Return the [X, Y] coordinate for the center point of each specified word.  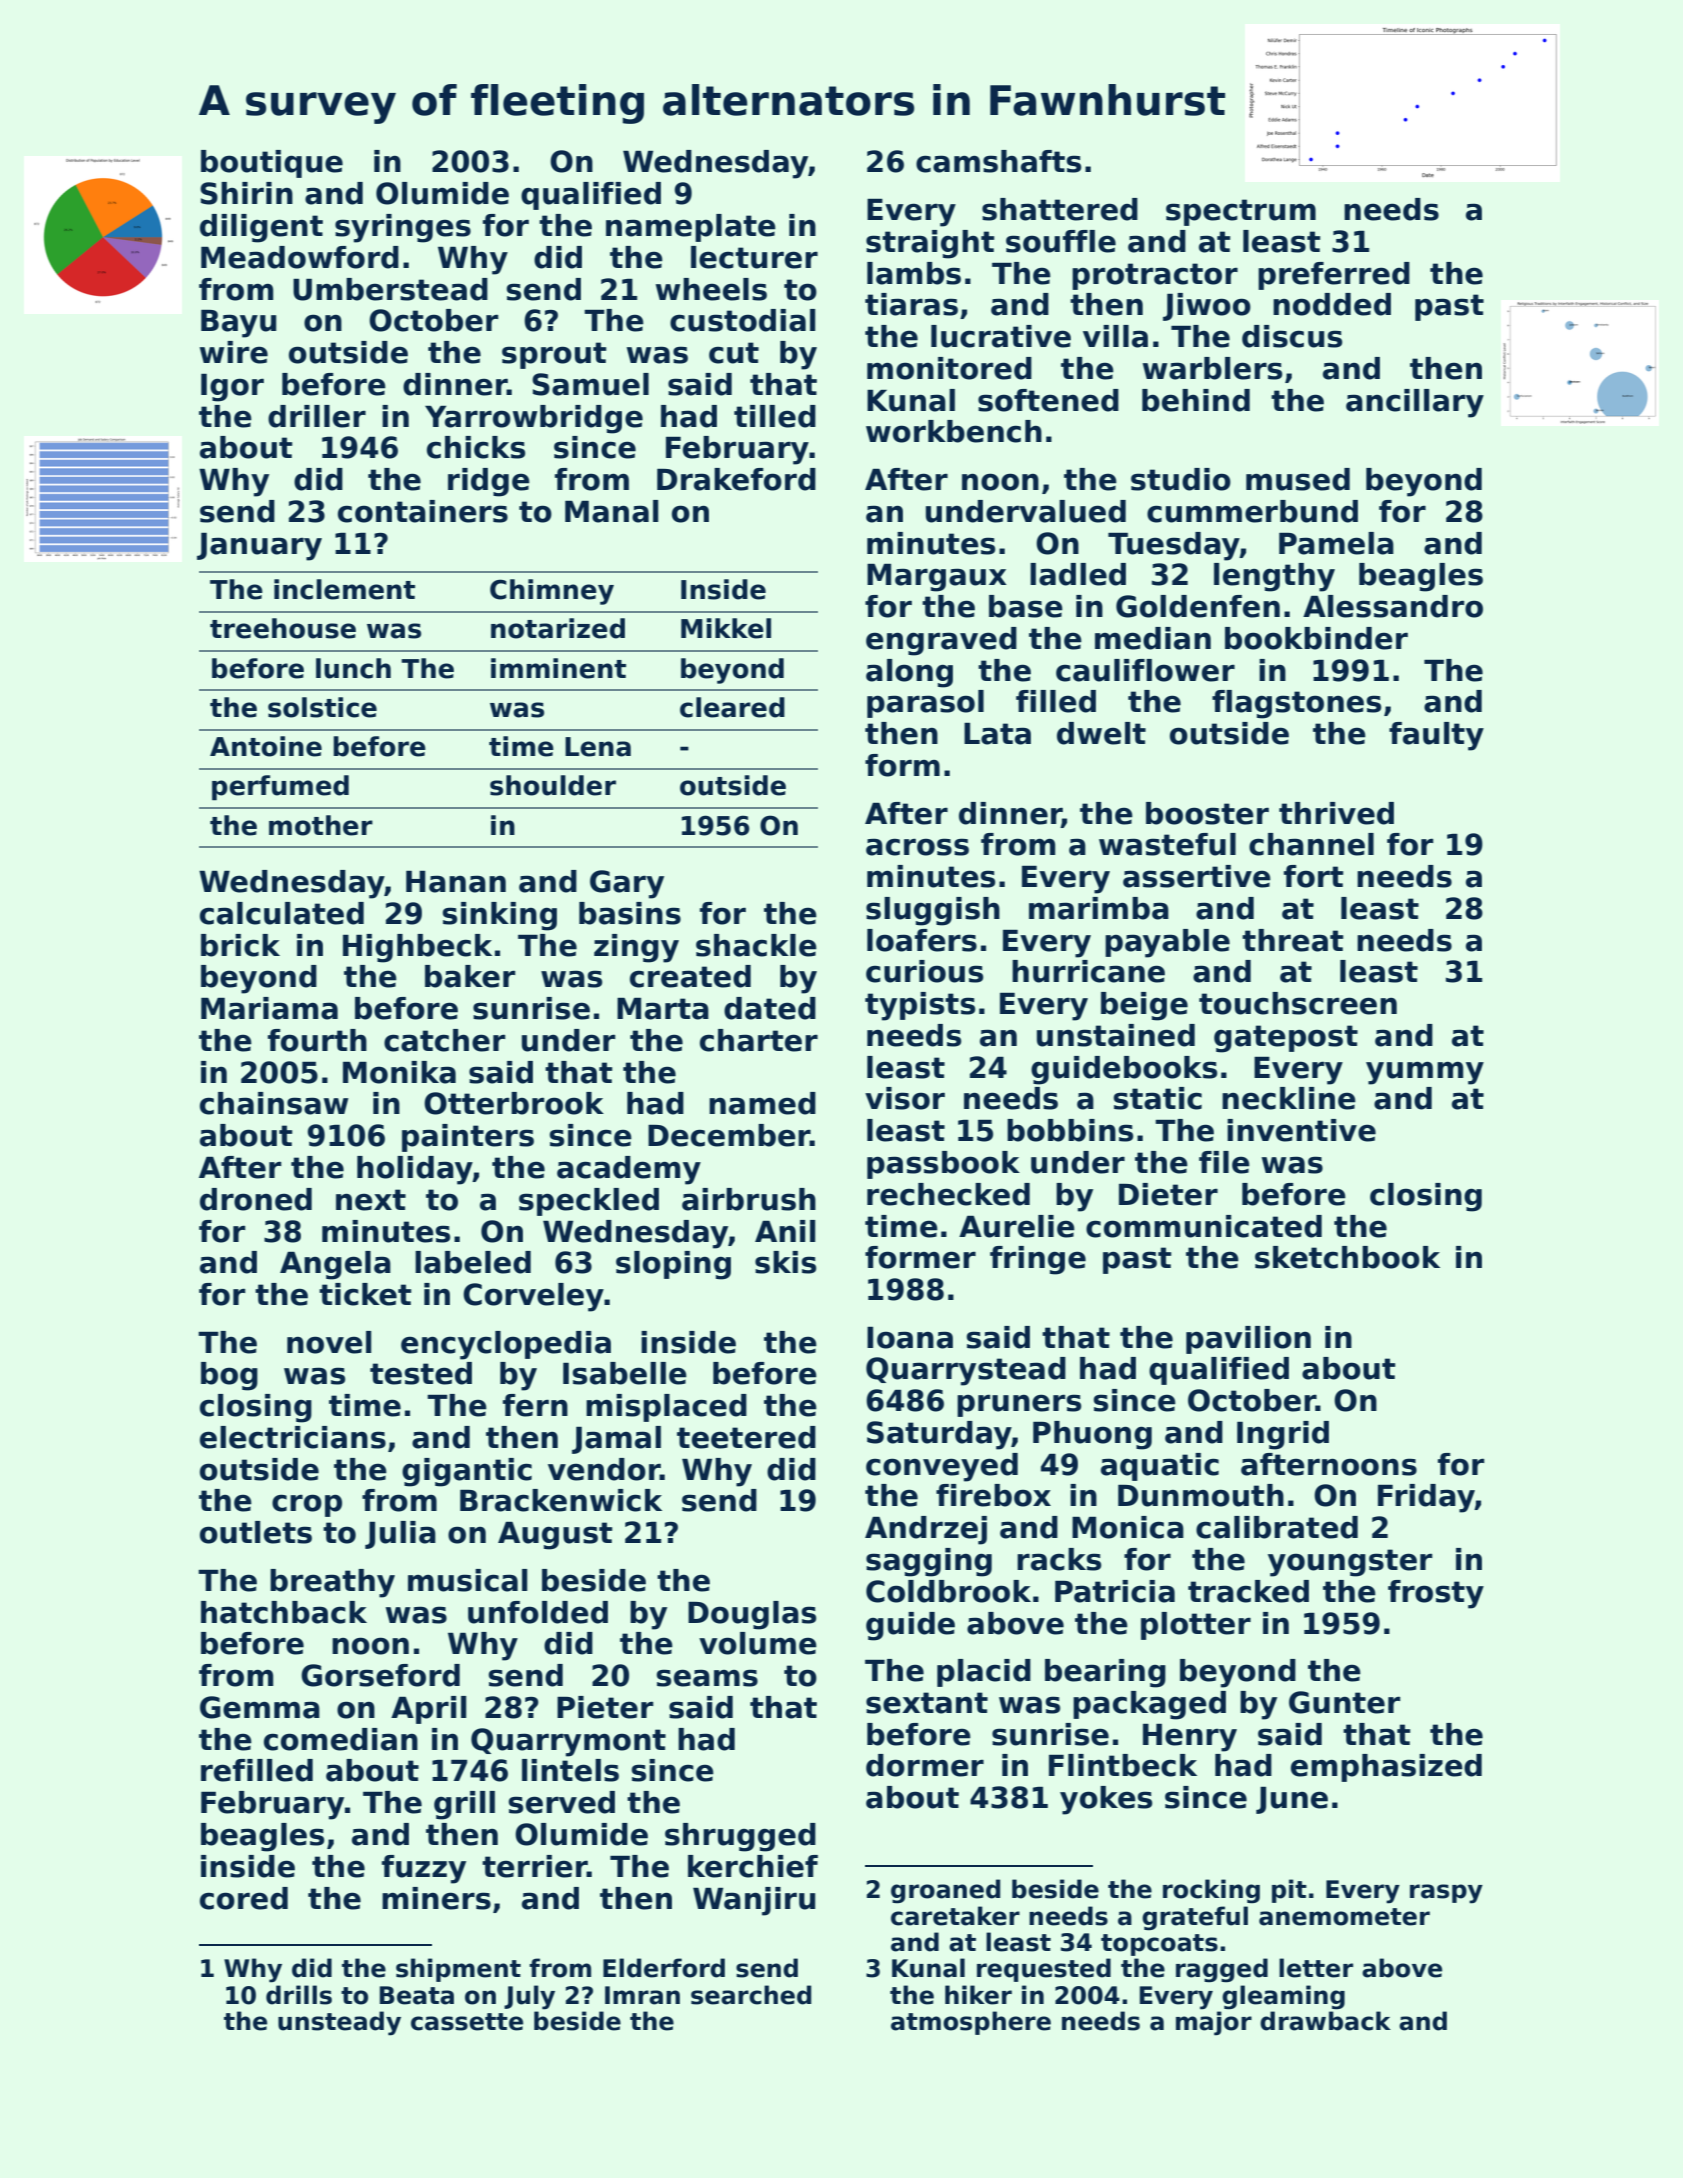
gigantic [467, 1472]
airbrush [749, 1199]
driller [317, 416]
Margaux [937, 578]
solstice [322, 707]
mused [1298, 479]
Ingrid [1283, 1435]
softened [1048, 400]
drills [299, 1995]
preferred [1334, 276]
